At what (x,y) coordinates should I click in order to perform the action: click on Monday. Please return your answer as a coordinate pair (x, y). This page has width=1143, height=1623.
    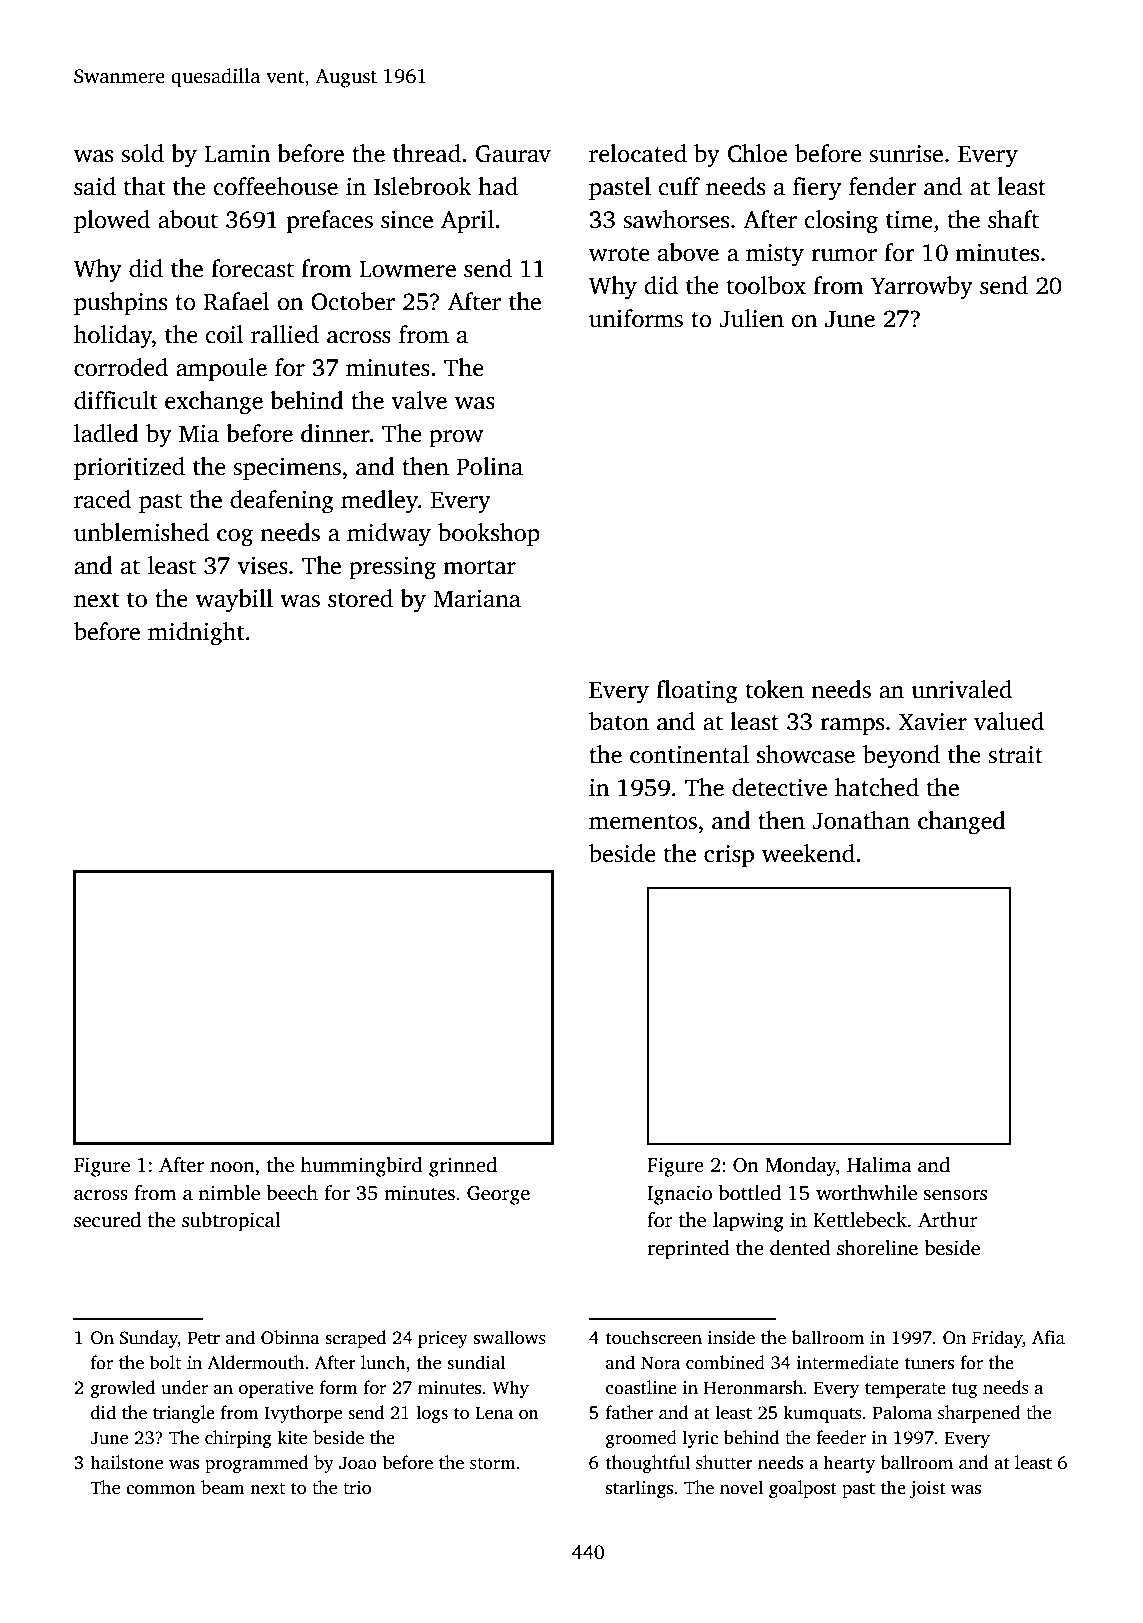
    Looking at the image, I should click on (800, 1167).
